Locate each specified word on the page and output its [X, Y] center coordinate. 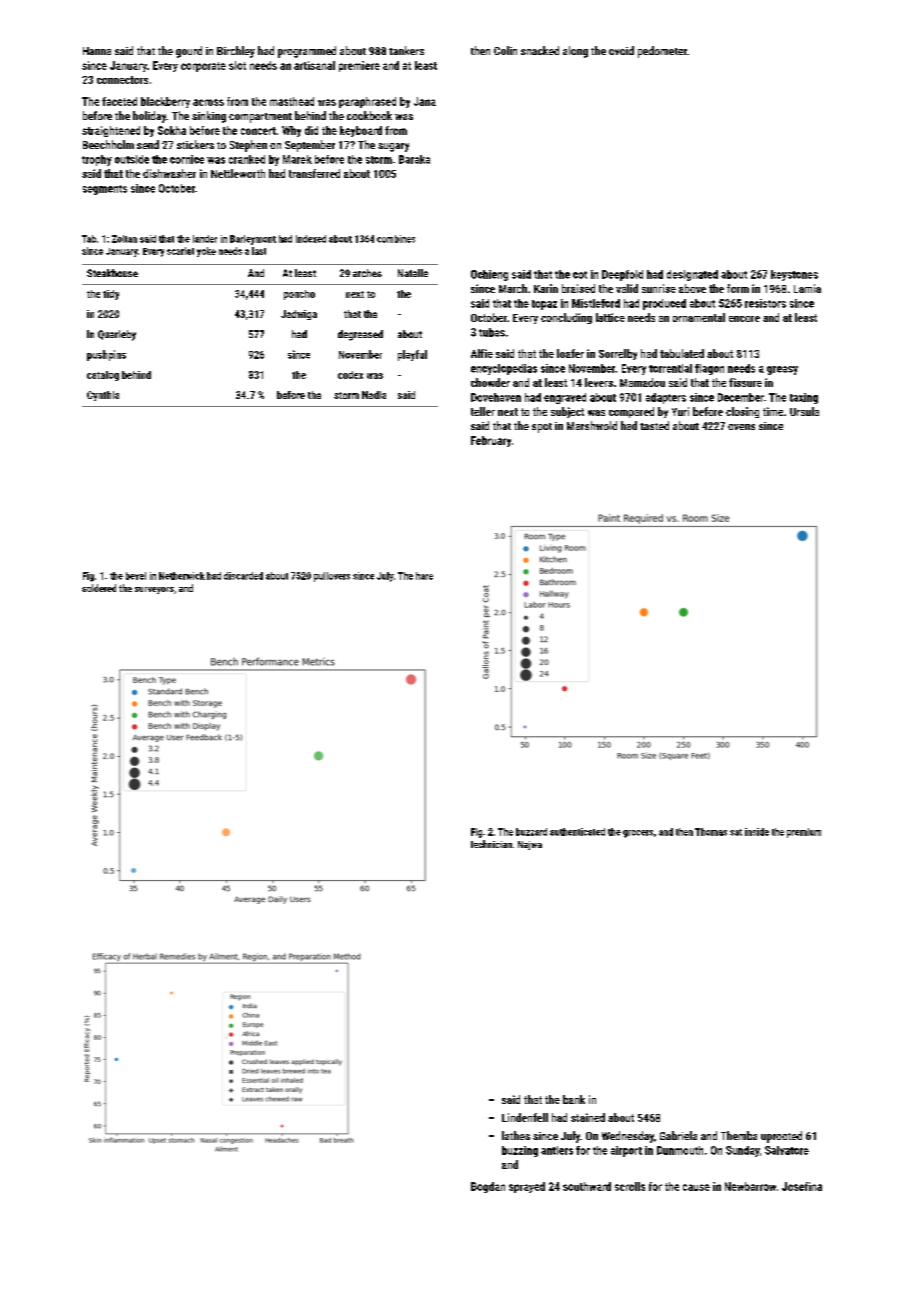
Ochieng [489, 275]
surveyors [154, 590]
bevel [136, 576]
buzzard [531, 832]
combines [396, 239]
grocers [638, 834]
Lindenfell [525, 1117]
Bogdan [488, 1187]
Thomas [711, 832]
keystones [794, 275]
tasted [654, 425]
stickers [195, 144]
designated [692, 275]
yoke [206, 252]
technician [491, 844]
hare [424, 576]
